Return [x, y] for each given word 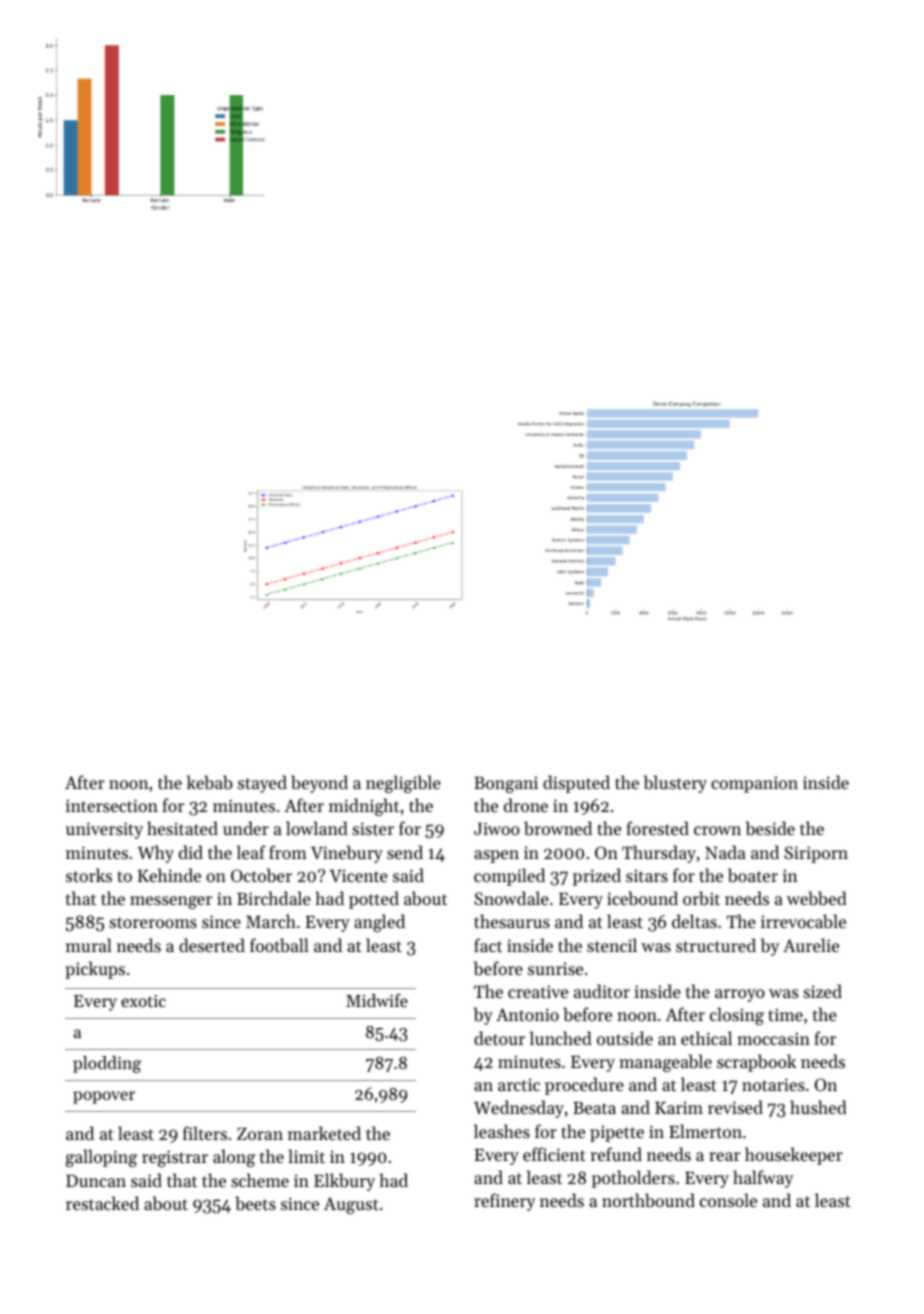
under [246, 828]
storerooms [153, 922]
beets [255, 1203]
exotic [143, 1001]
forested [657, 828]
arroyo [740, 995]
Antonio [527, 1014]
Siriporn [816, 854]
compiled [509, 877]
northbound [648, 1200]
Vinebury [347, 854]
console [728, 1200]
